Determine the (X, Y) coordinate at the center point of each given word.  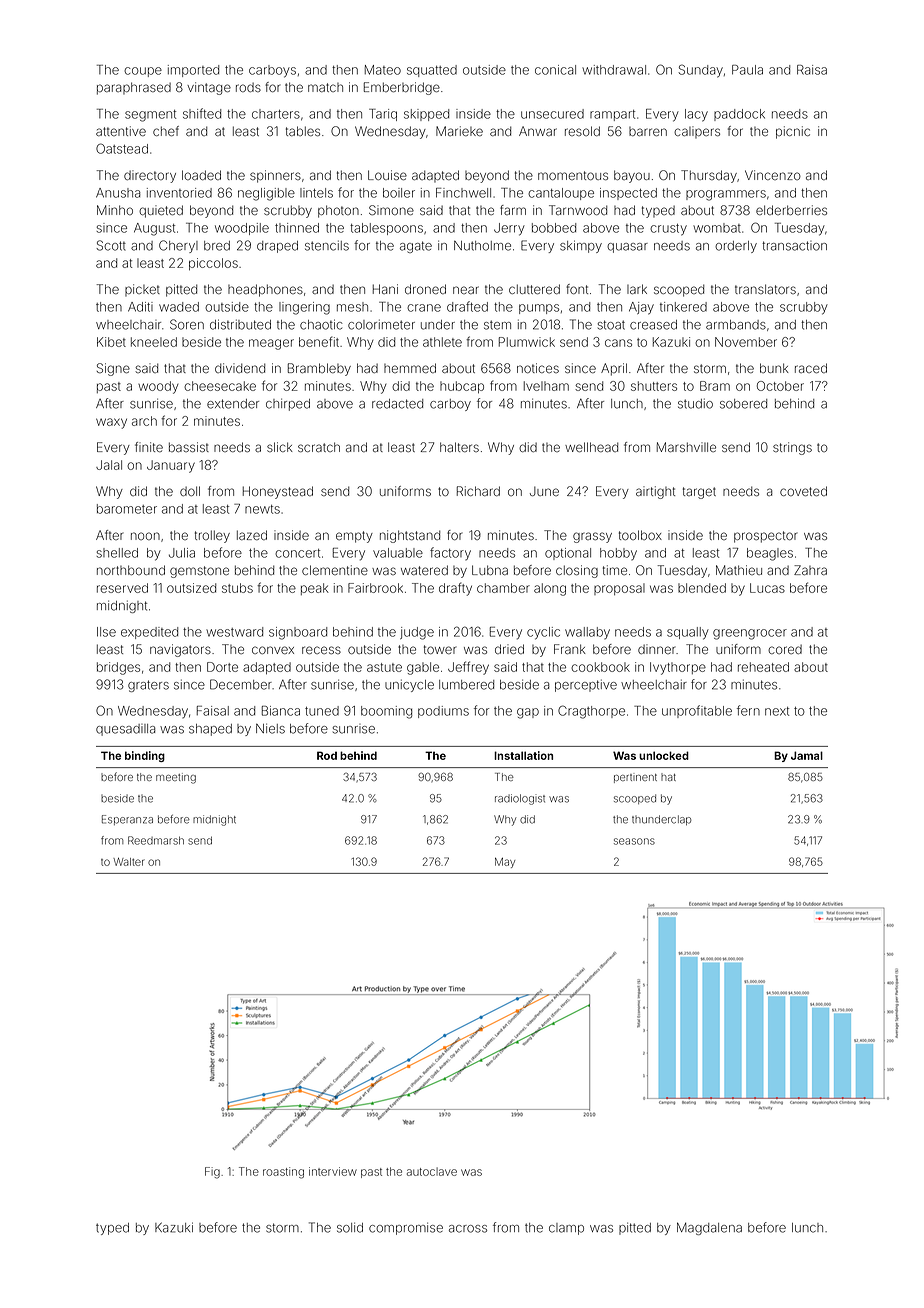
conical (555, 70)
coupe (143, 72)
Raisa (812, 70)
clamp (566, 1229)
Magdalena (709, 1228)
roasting (283, 1173)
